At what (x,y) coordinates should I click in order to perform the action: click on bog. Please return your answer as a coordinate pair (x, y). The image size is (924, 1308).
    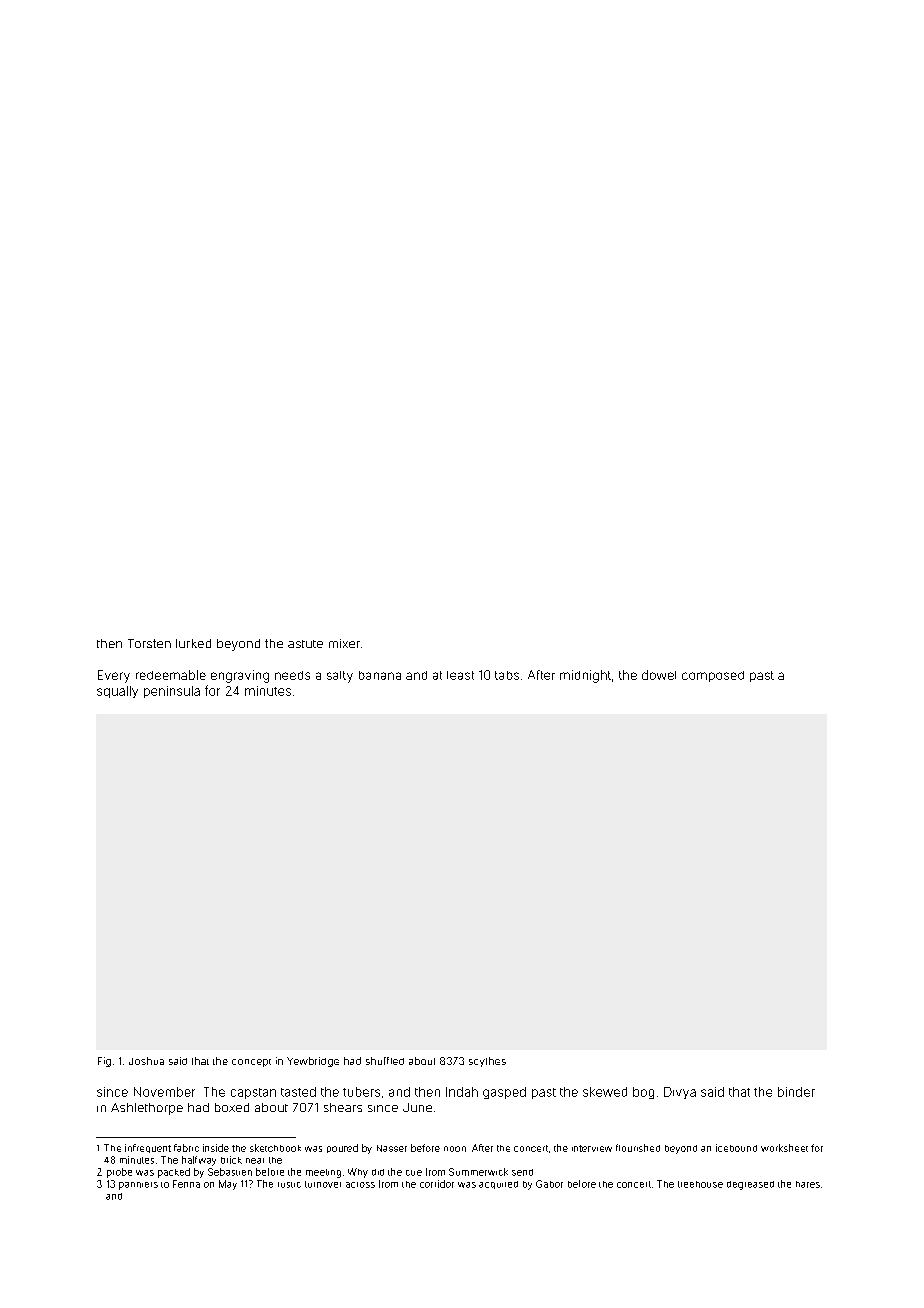
    Looking at the image, I should click on (643, 1093).
